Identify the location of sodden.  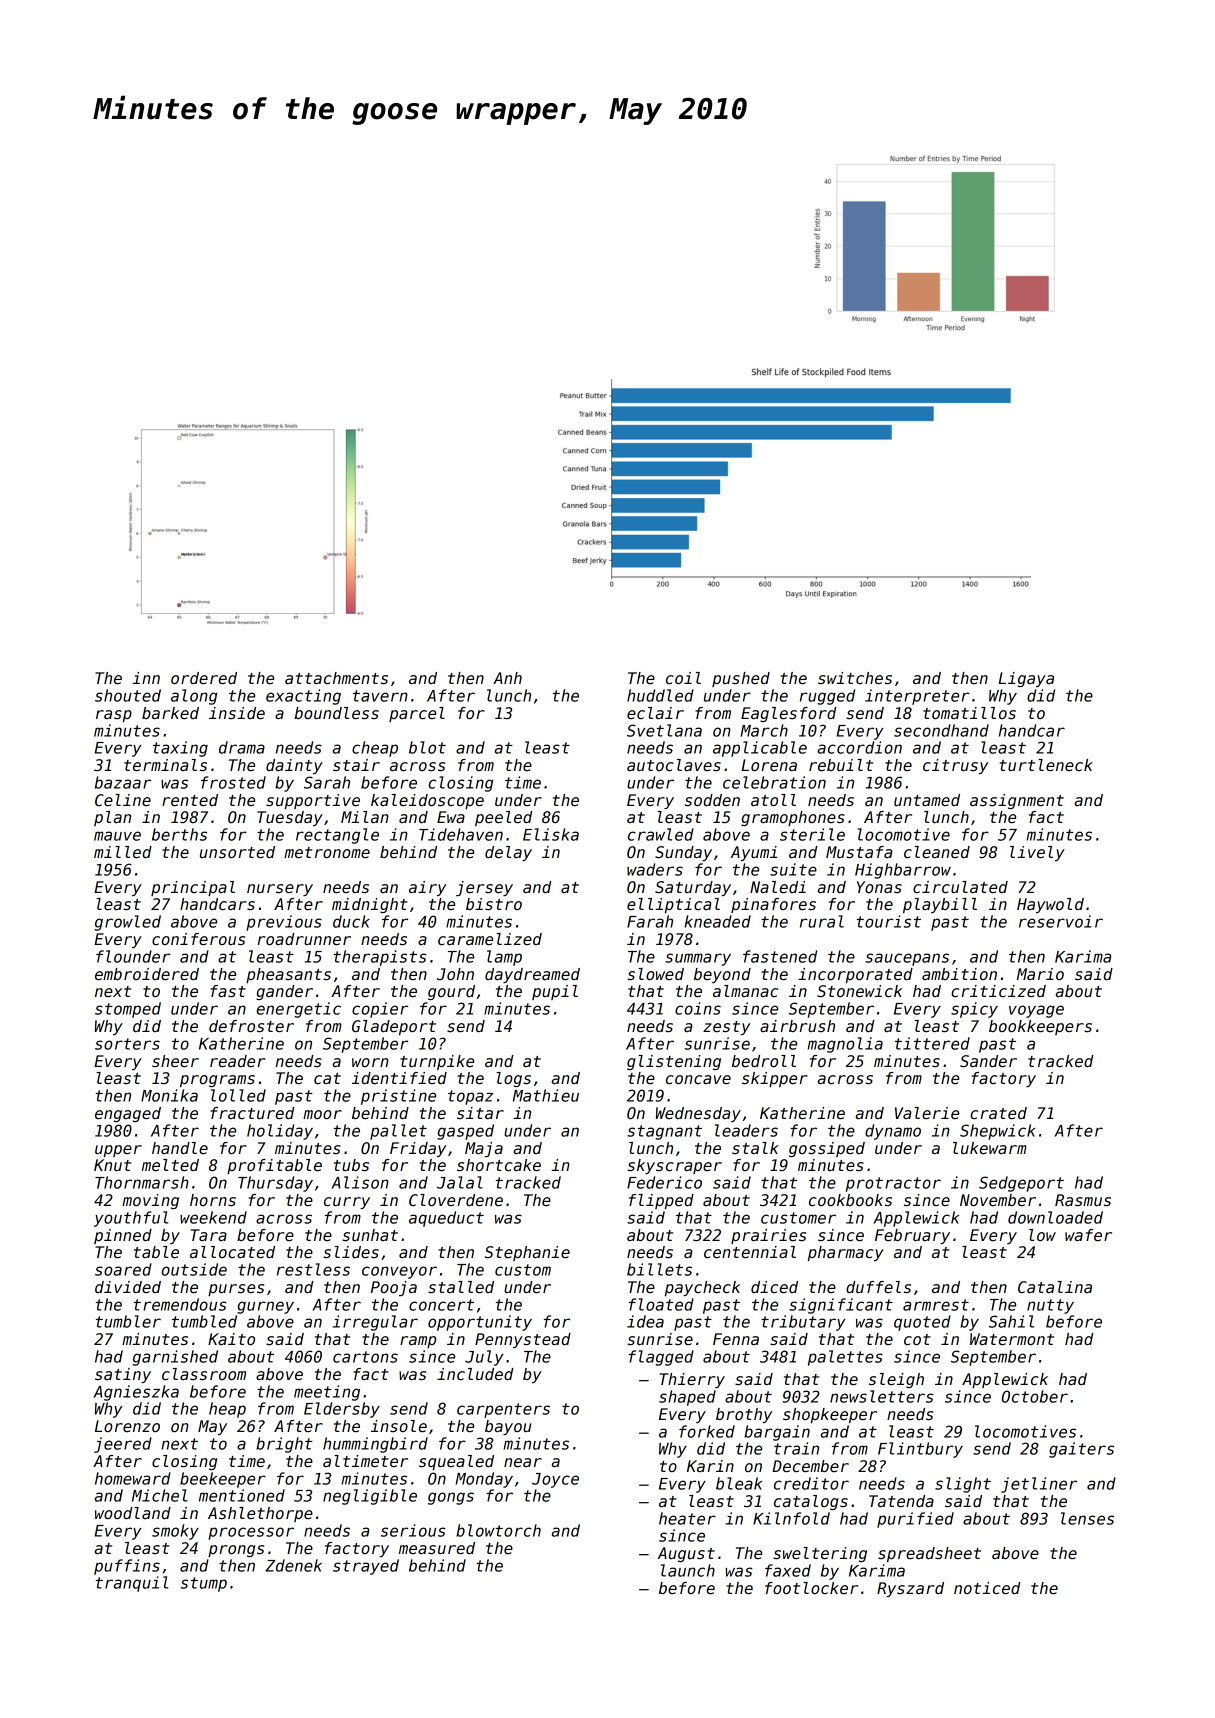
(712, 800).
